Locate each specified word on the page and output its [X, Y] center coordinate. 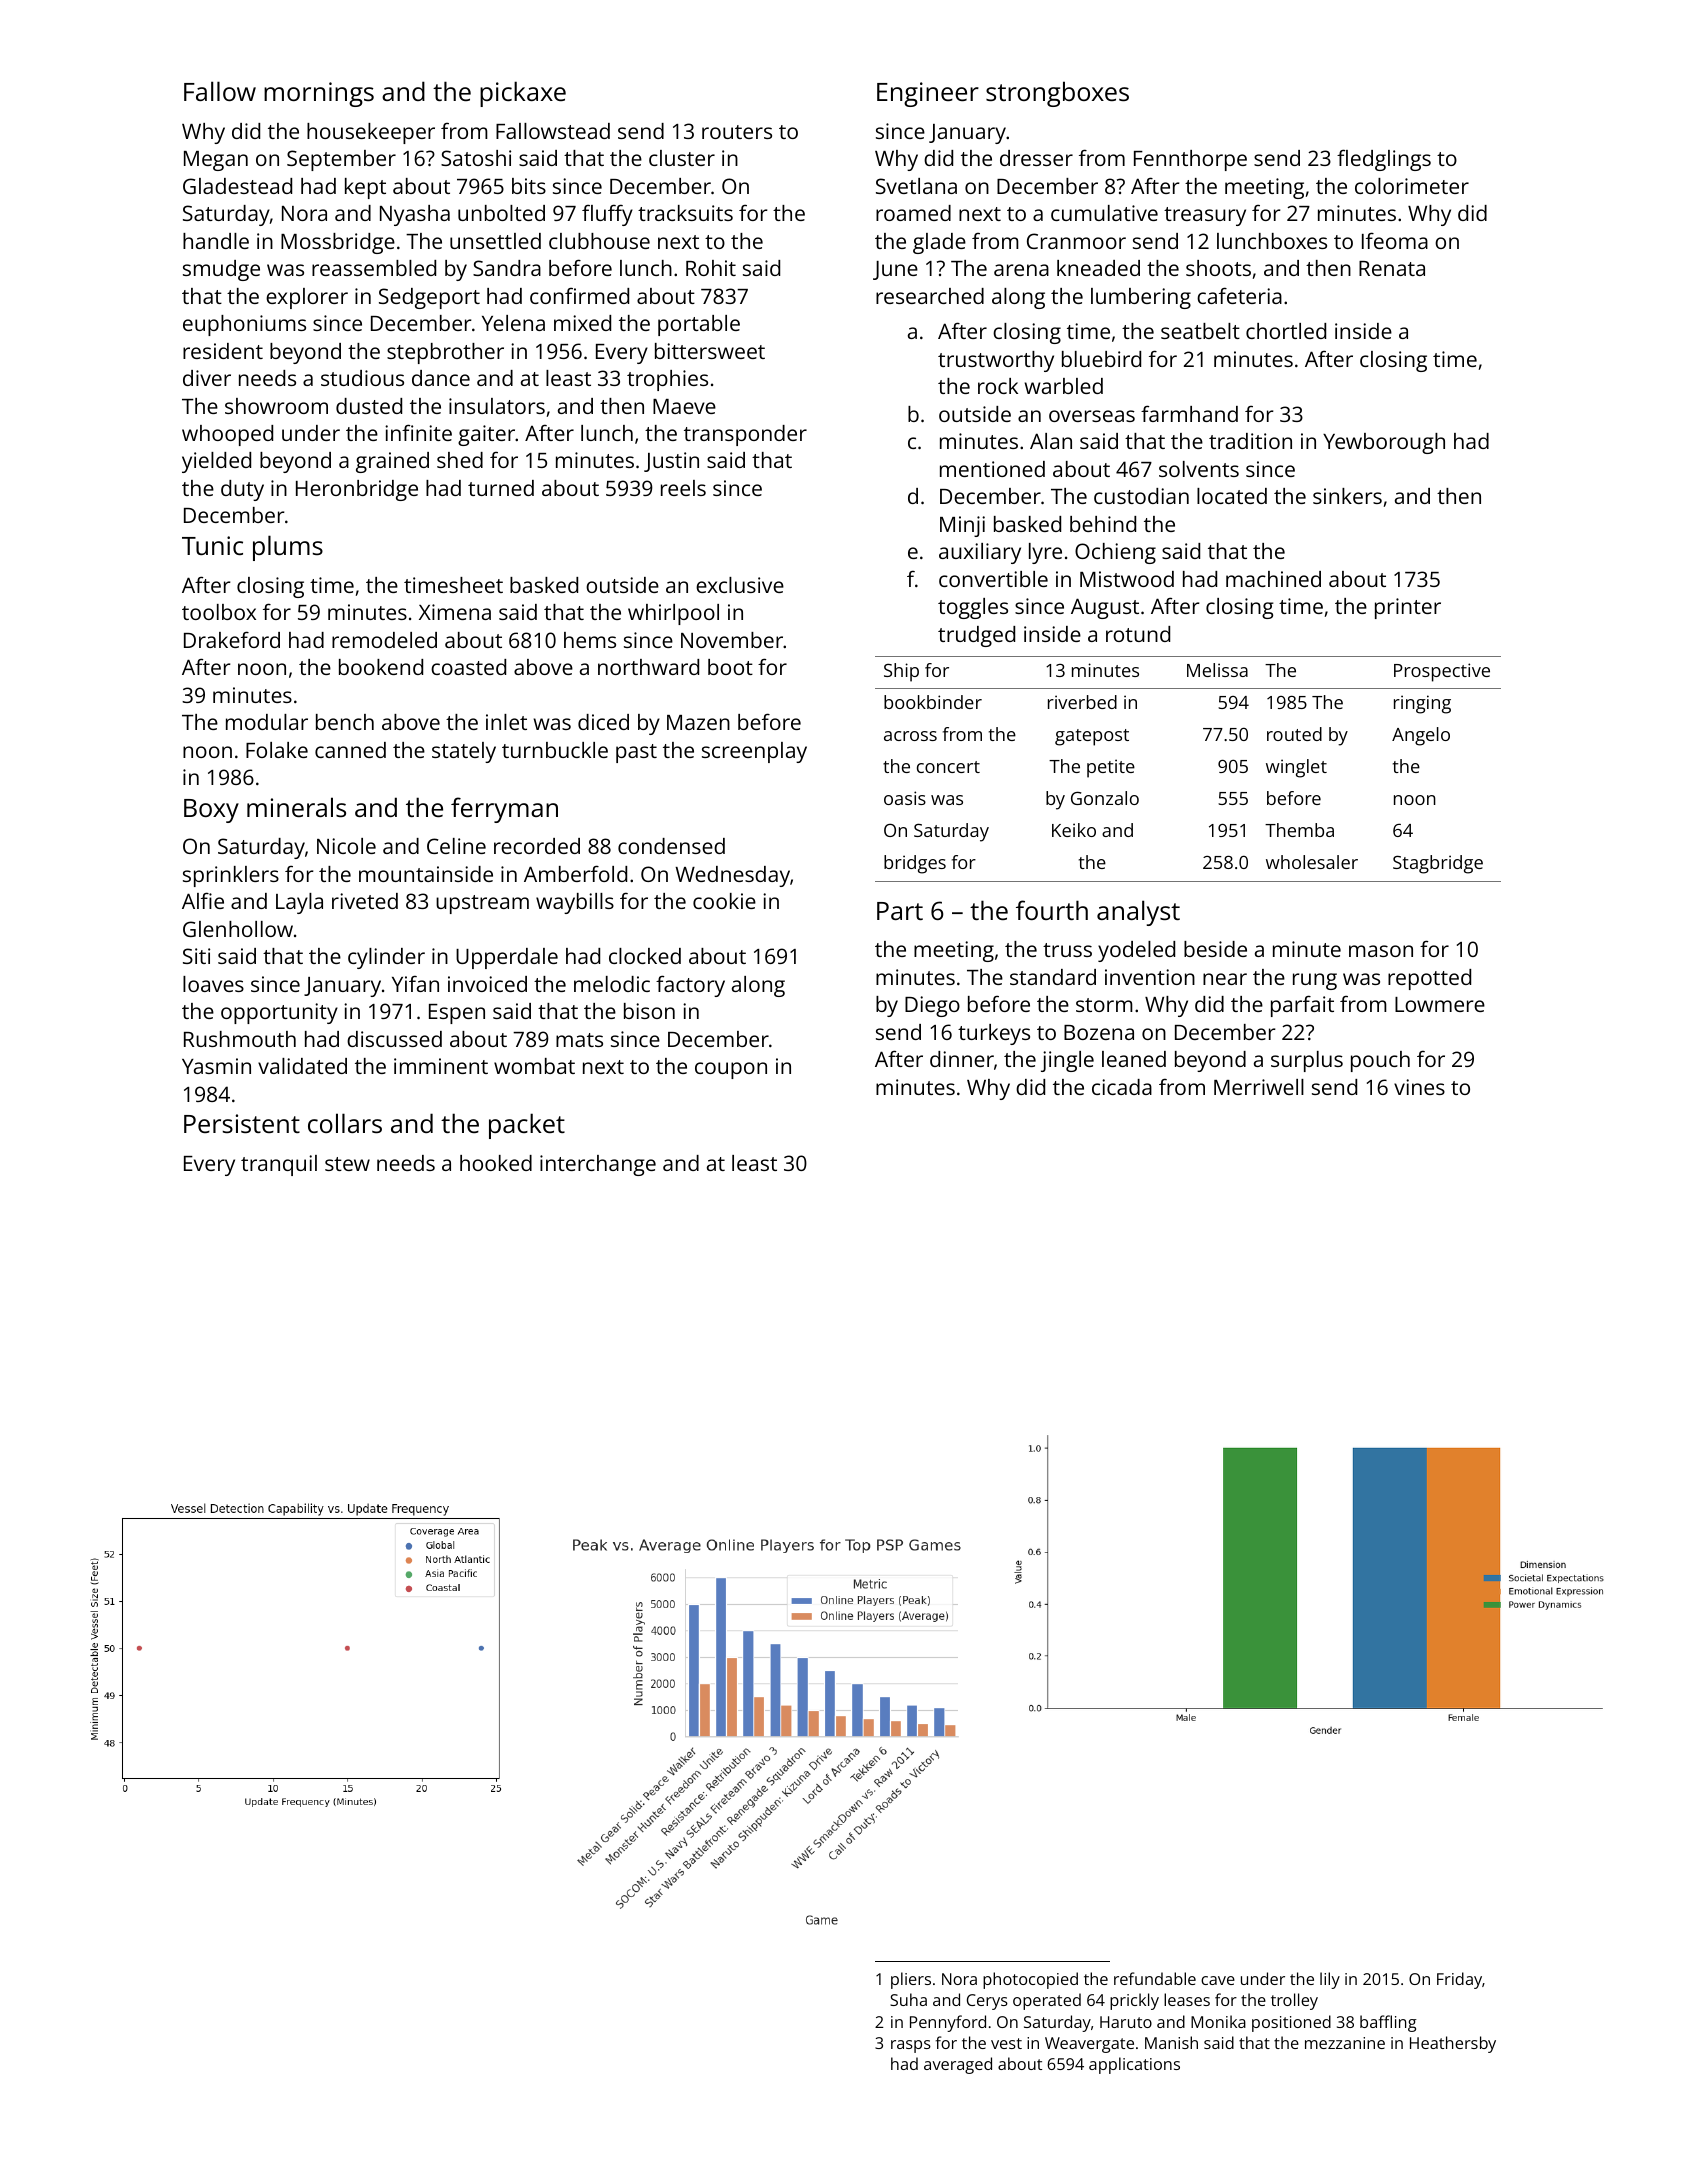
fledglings [1384, 160]
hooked [496, 1163]
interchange [598, 1165]
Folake [277, 750]
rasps [911, 2046]
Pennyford [948, 2023]
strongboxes [1057, 94]
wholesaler [1312, 862]
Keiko [1074, 830]
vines [1419, 1087]
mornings [319, 94]
